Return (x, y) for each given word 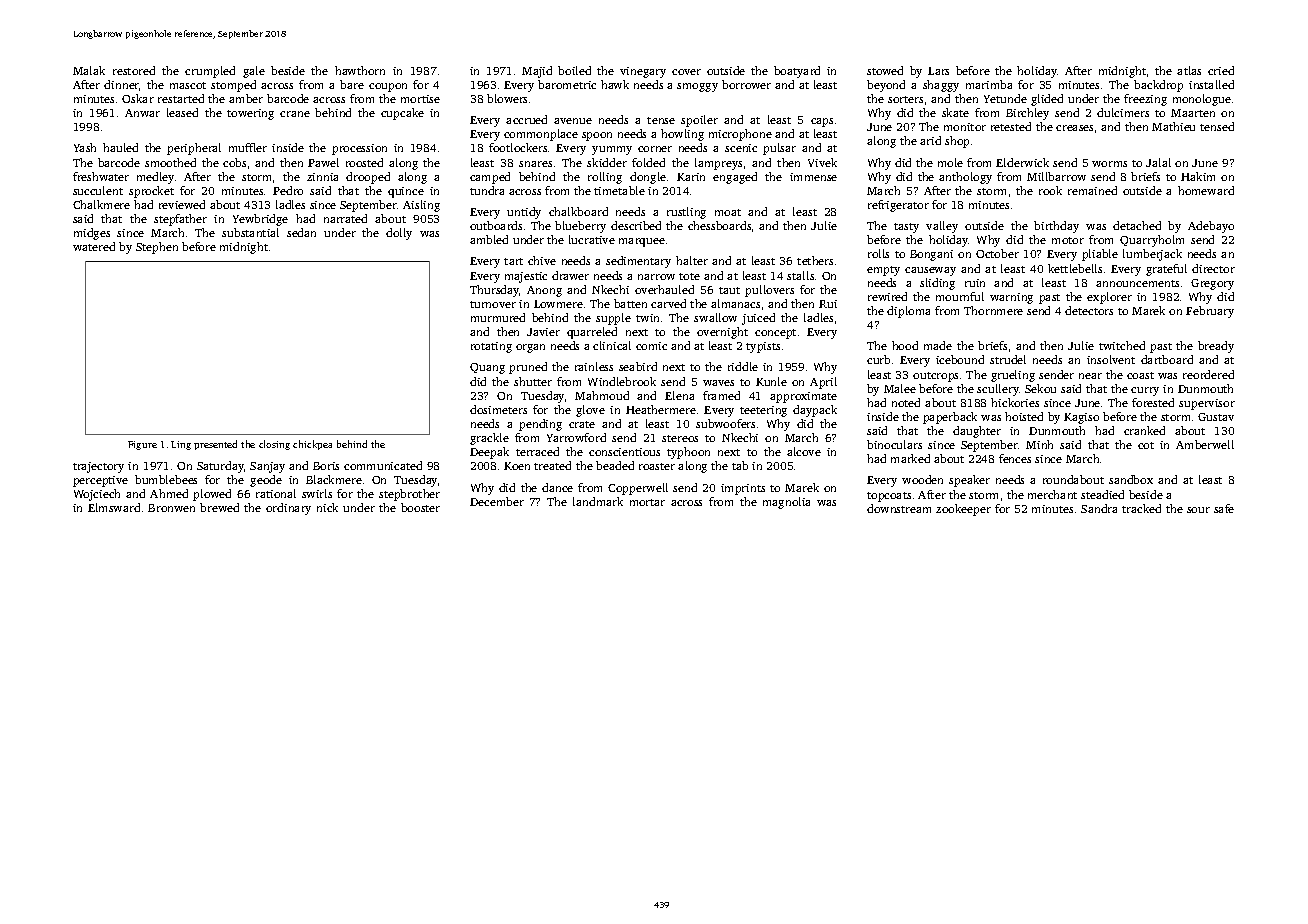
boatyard (797, 72)
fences (1015, 458)
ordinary (288, 509)
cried (1221, 70)
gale (254, 72)
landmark (598, 501)
